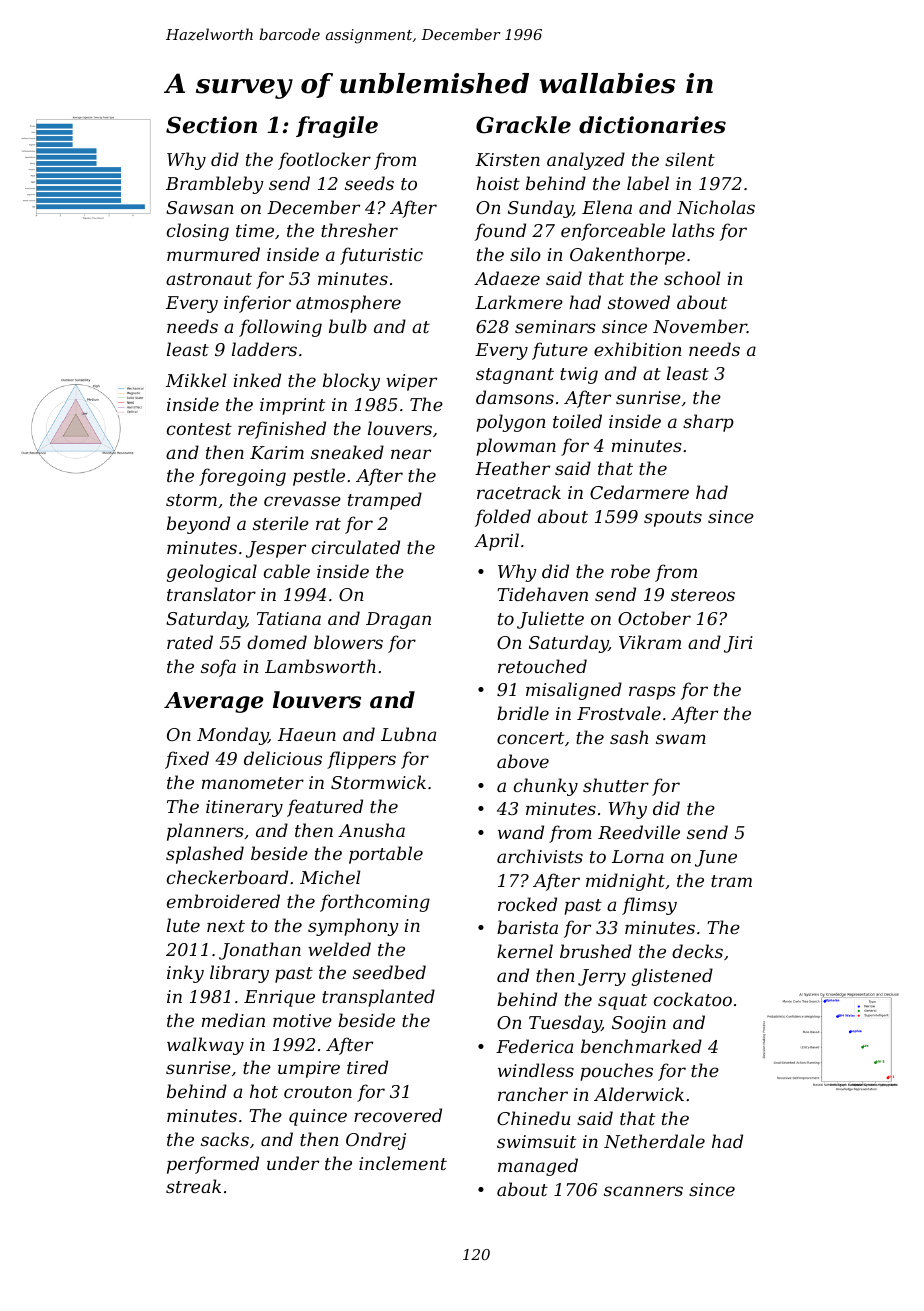 The image size is (924, 1311). What do you see at coordinates (523, 713) in the screenshot?
I see `bridle` at bounding box center [523, 713].
